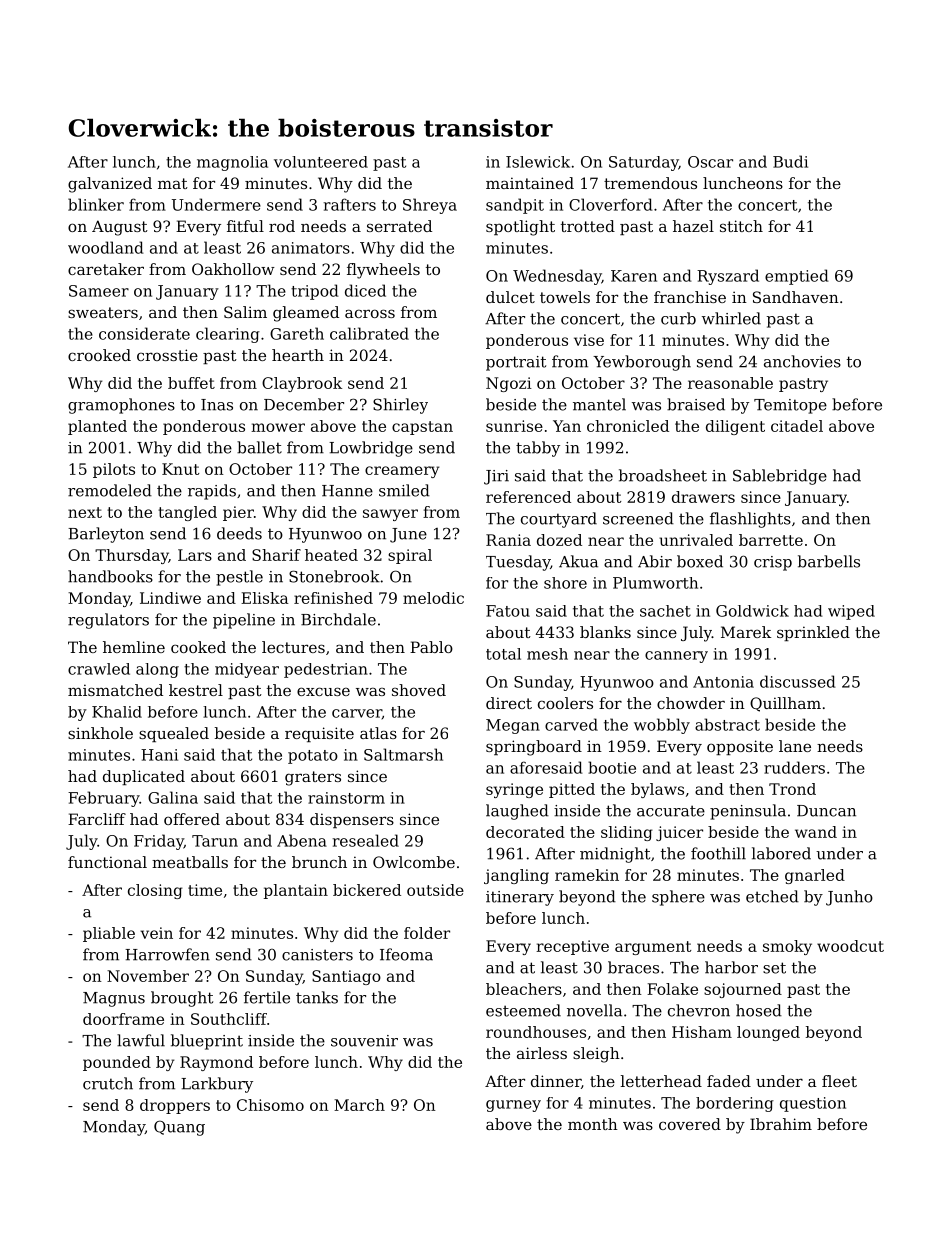 This image has width=952, height=1233. What do you see at coordinates (781, 1124) in the image?
I see `Ibrahim` at bounding box center [781, 1124].
